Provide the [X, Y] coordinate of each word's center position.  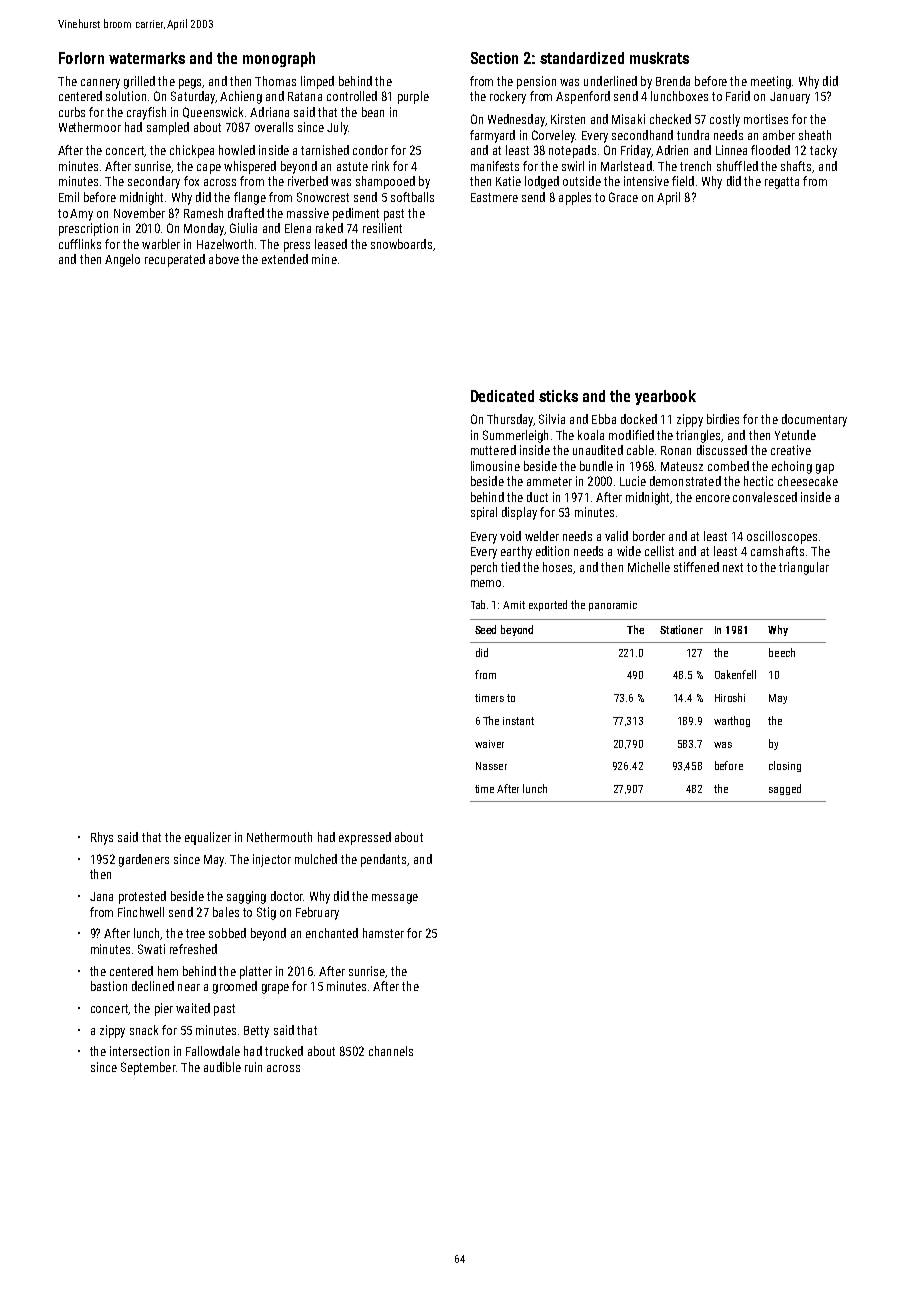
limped [317, 82]
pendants [383, 860]
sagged [785, 789]
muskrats [659, 58]
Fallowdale [213, 1051]
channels [391, 1051]
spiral [484, 513]
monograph [279, 59]
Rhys [102, 838]
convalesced [765, 497]
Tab [478, 604]
